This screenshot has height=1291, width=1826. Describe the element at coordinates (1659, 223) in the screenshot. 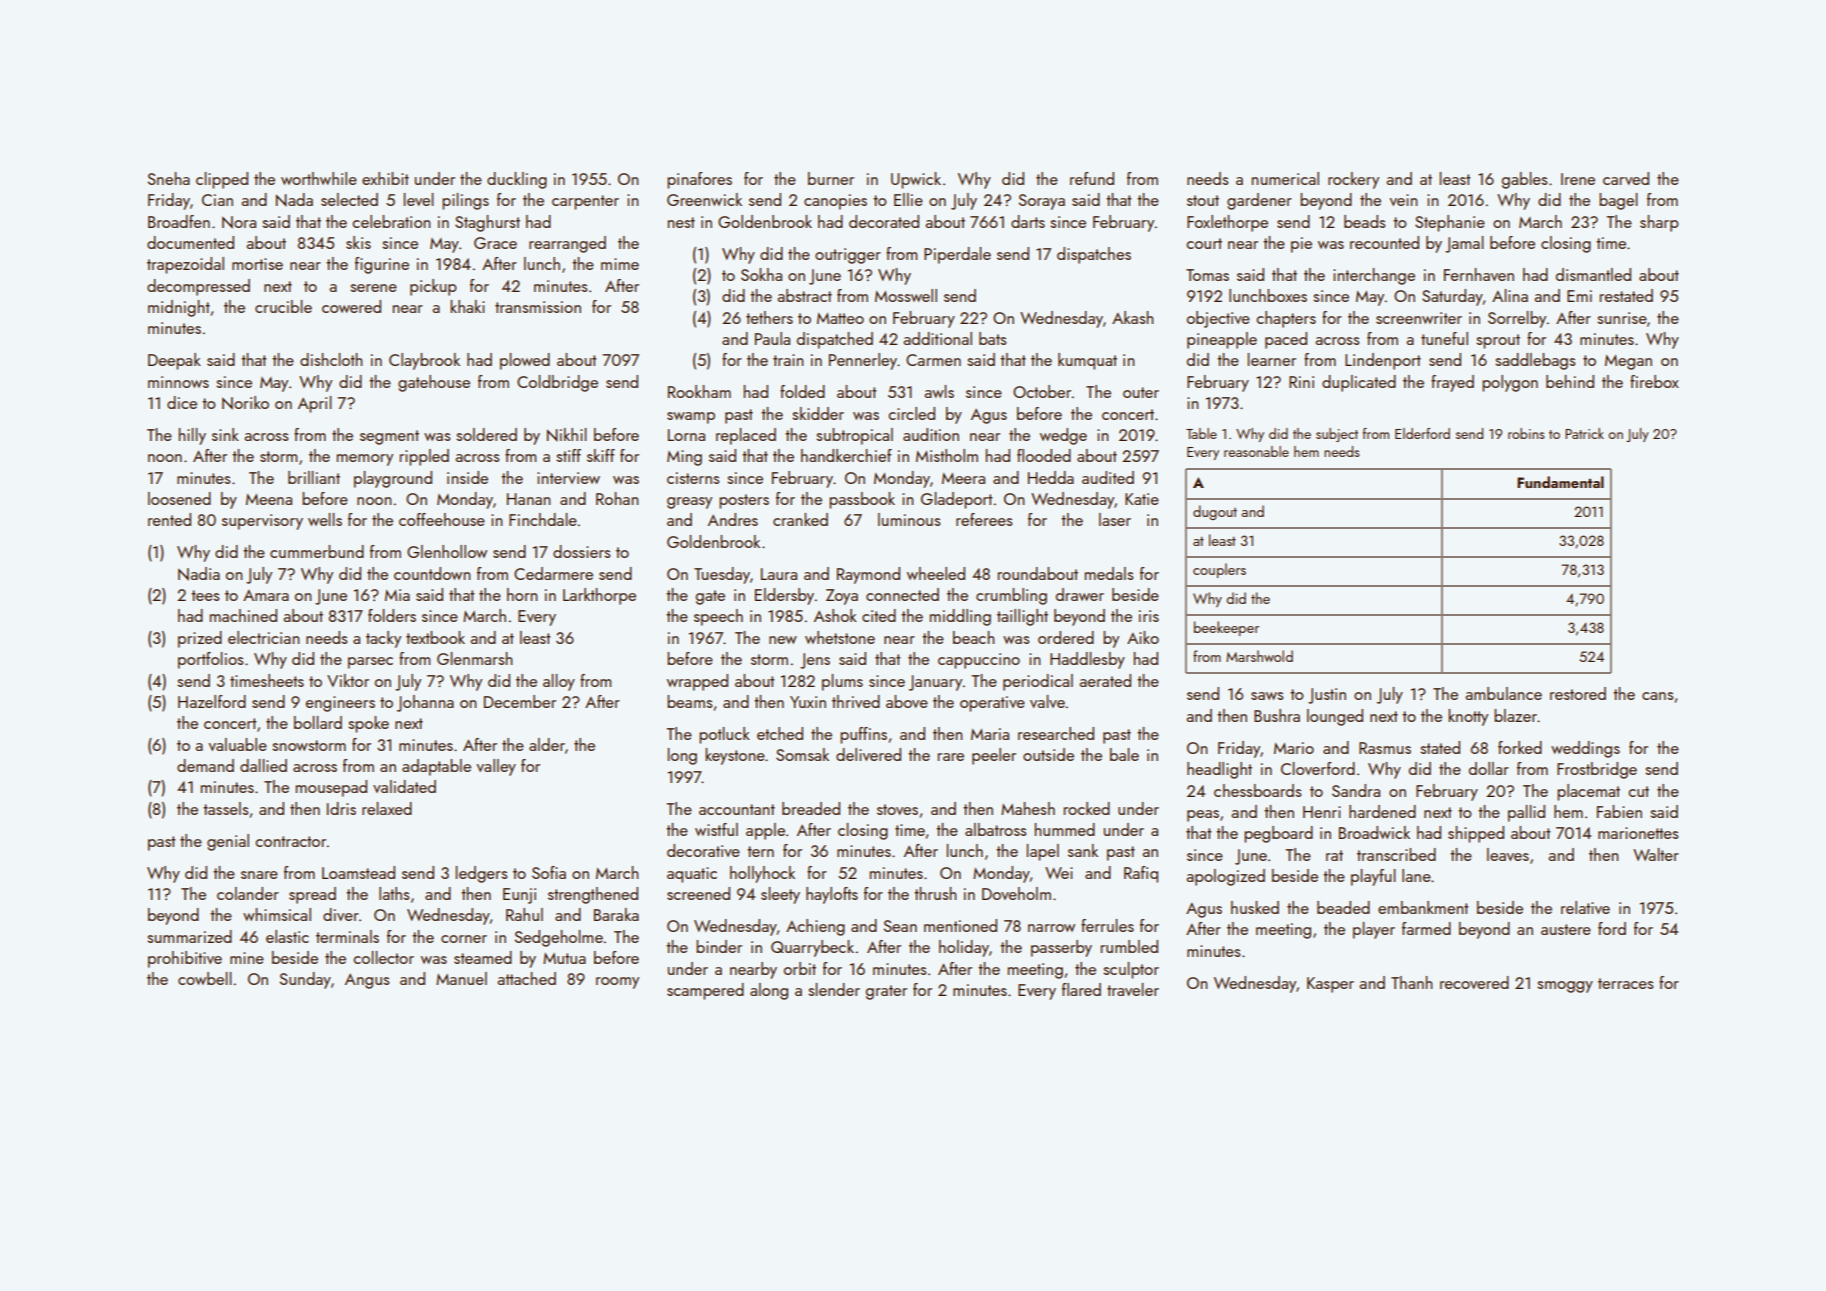

I see `sharp` at that location.
